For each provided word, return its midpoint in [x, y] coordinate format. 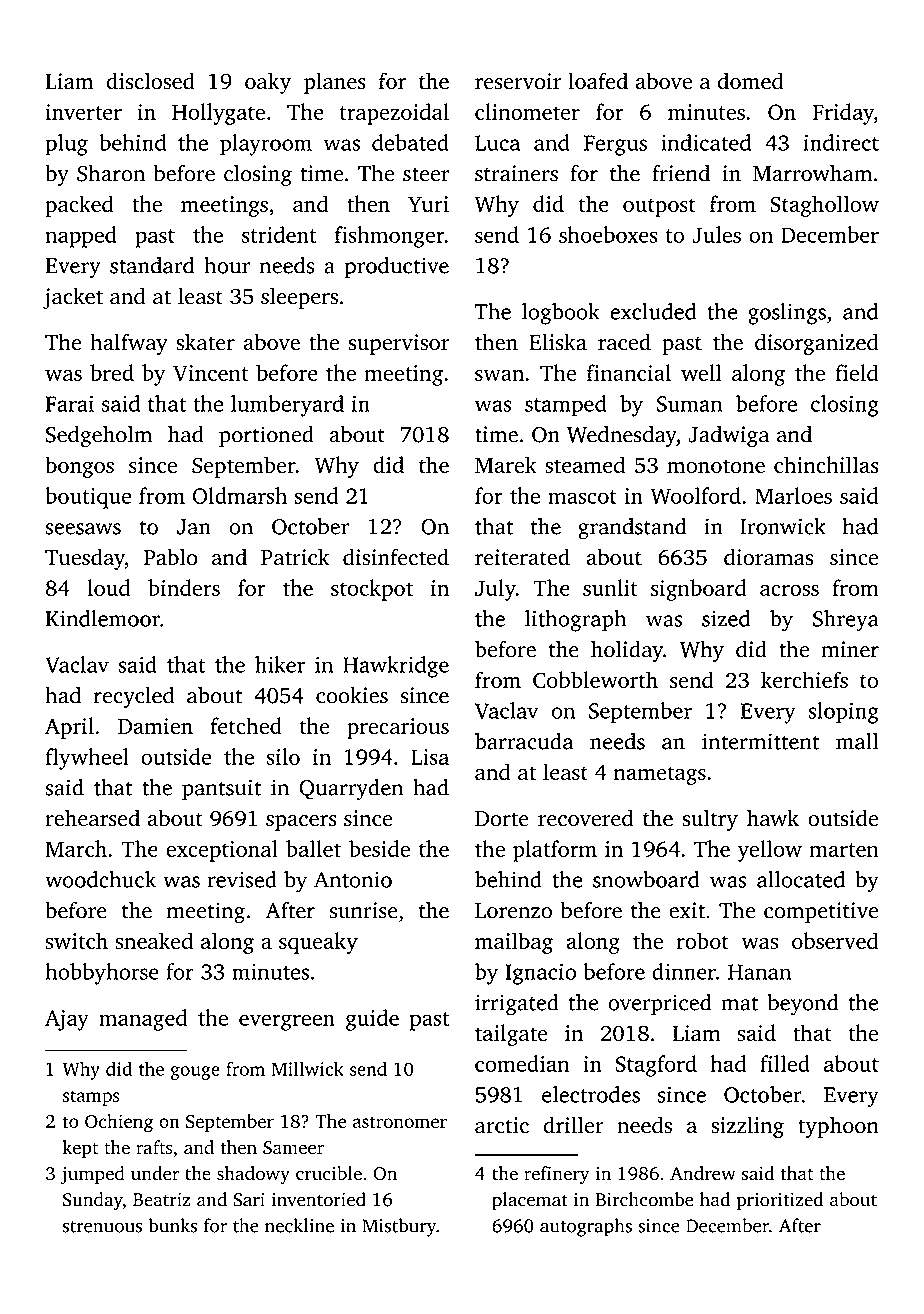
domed [750, 81]
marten [844, 850]
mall [857, 741]
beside [379, 848]
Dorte [502, 819]
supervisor [399, 344]
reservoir [518, 81]
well [701, 372]
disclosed [150, 81]
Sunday [93, 1201]
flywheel [87, 759]
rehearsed [92, 818]
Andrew [703, 1173]
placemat [530, 1201]
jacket [73, 298]
